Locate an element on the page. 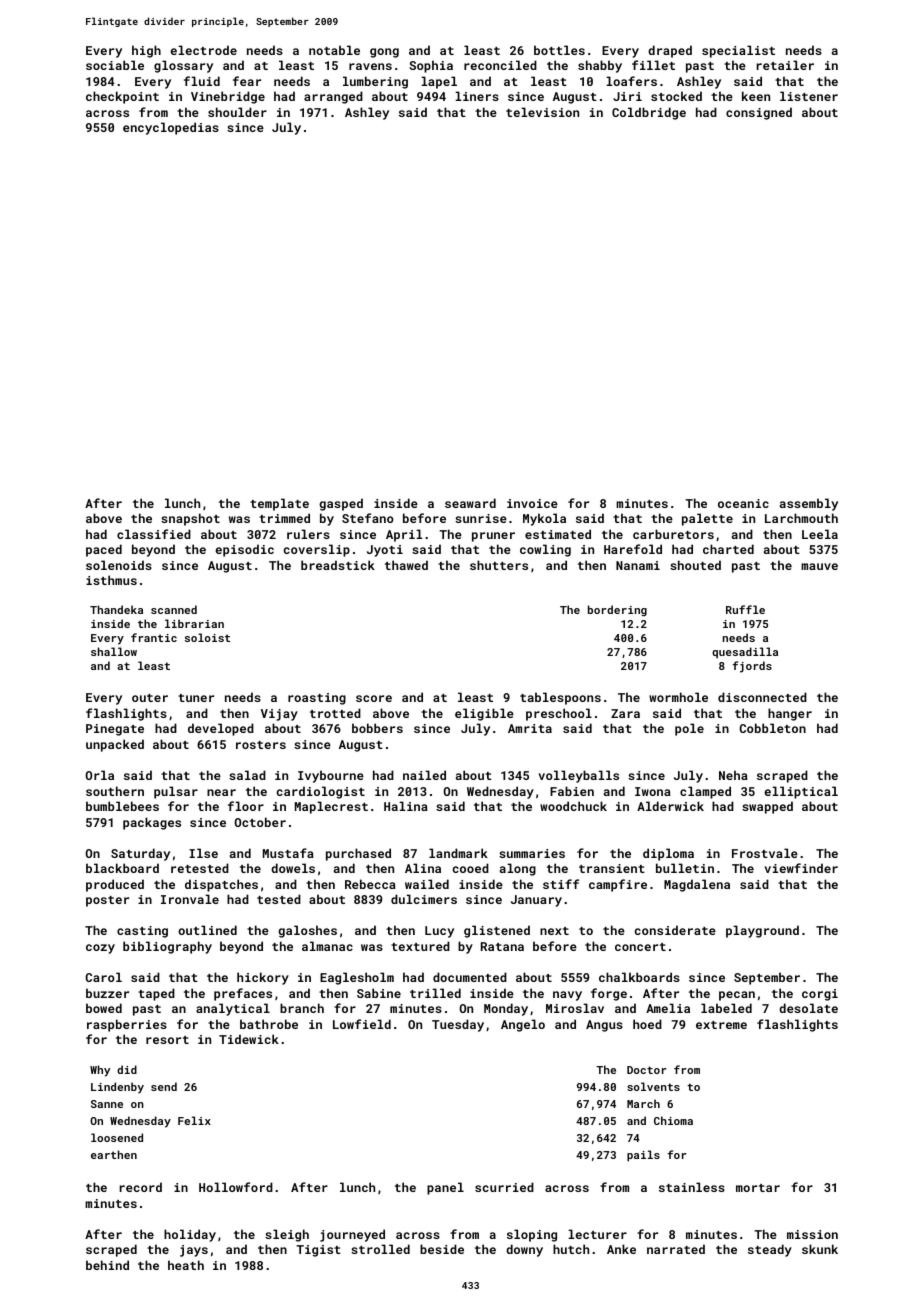 Image resolution: width=924 pixels, height=1308 pixels. scurried is located at coordinates (504, 1187).
